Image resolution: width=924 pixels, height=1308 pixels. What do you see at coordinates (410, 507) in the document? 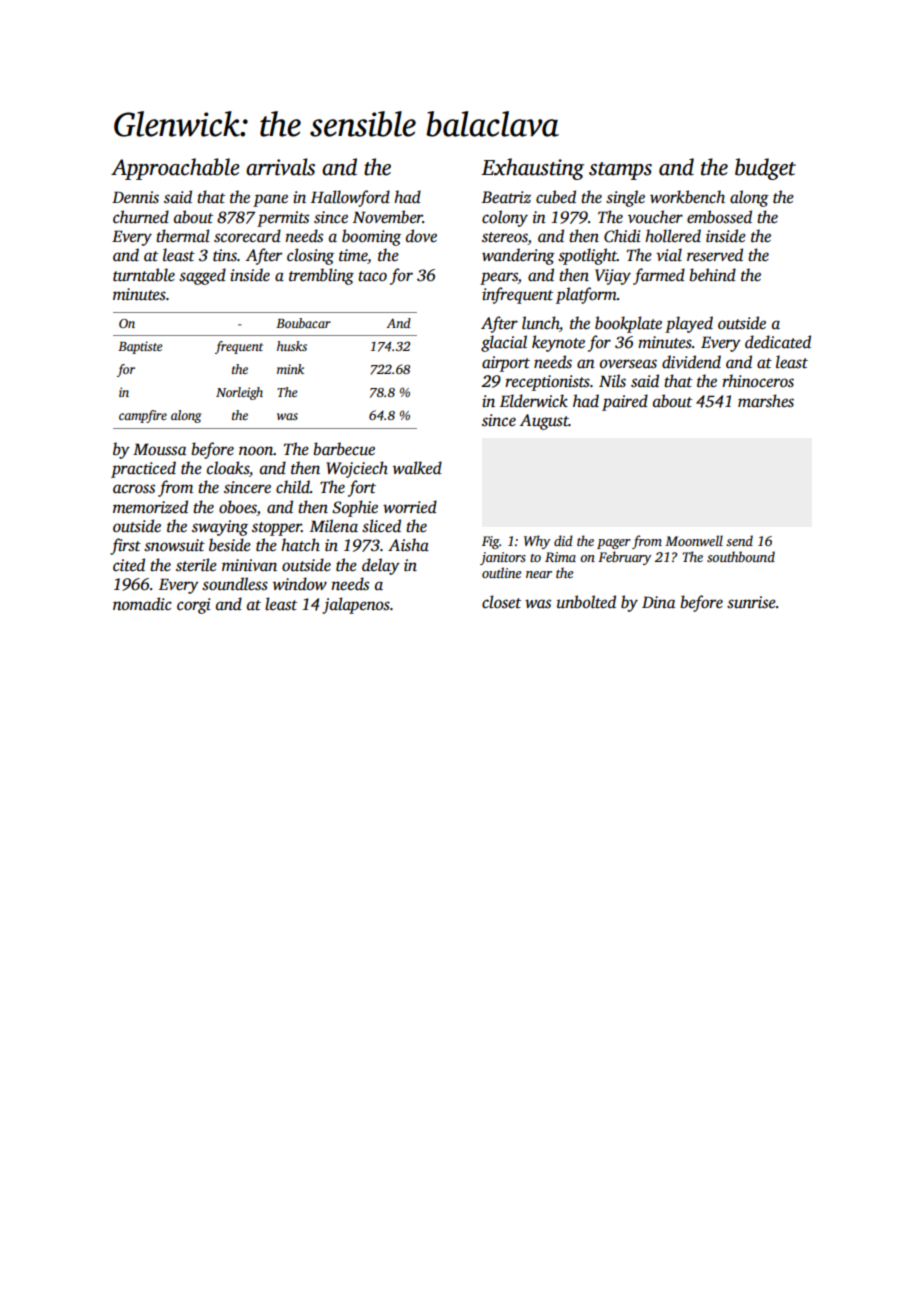
I see `worried` at bounding box center [410, 507].
